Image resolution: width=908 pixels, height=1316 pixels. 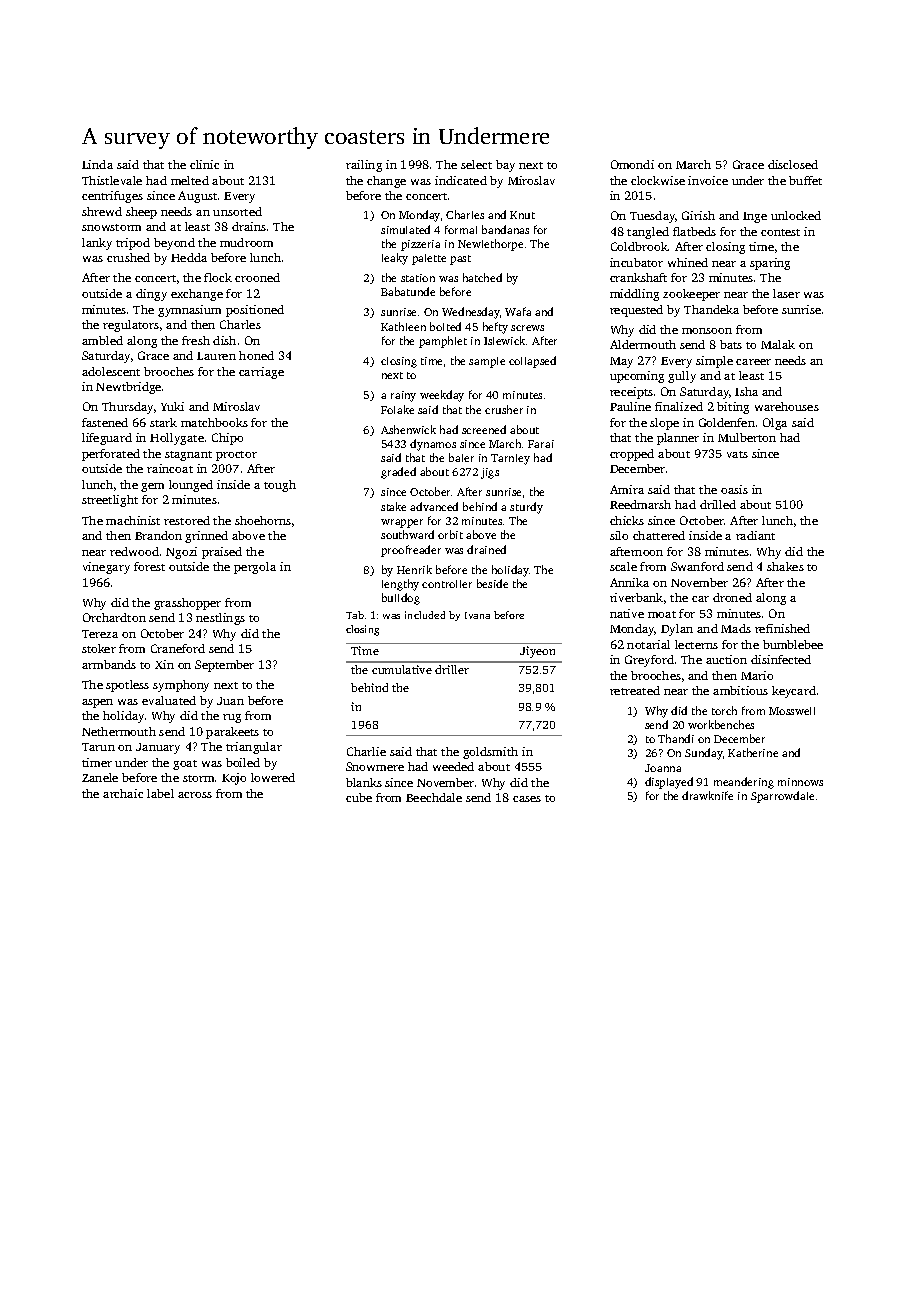 I want to click on beside, so click(x=492, y=583).
